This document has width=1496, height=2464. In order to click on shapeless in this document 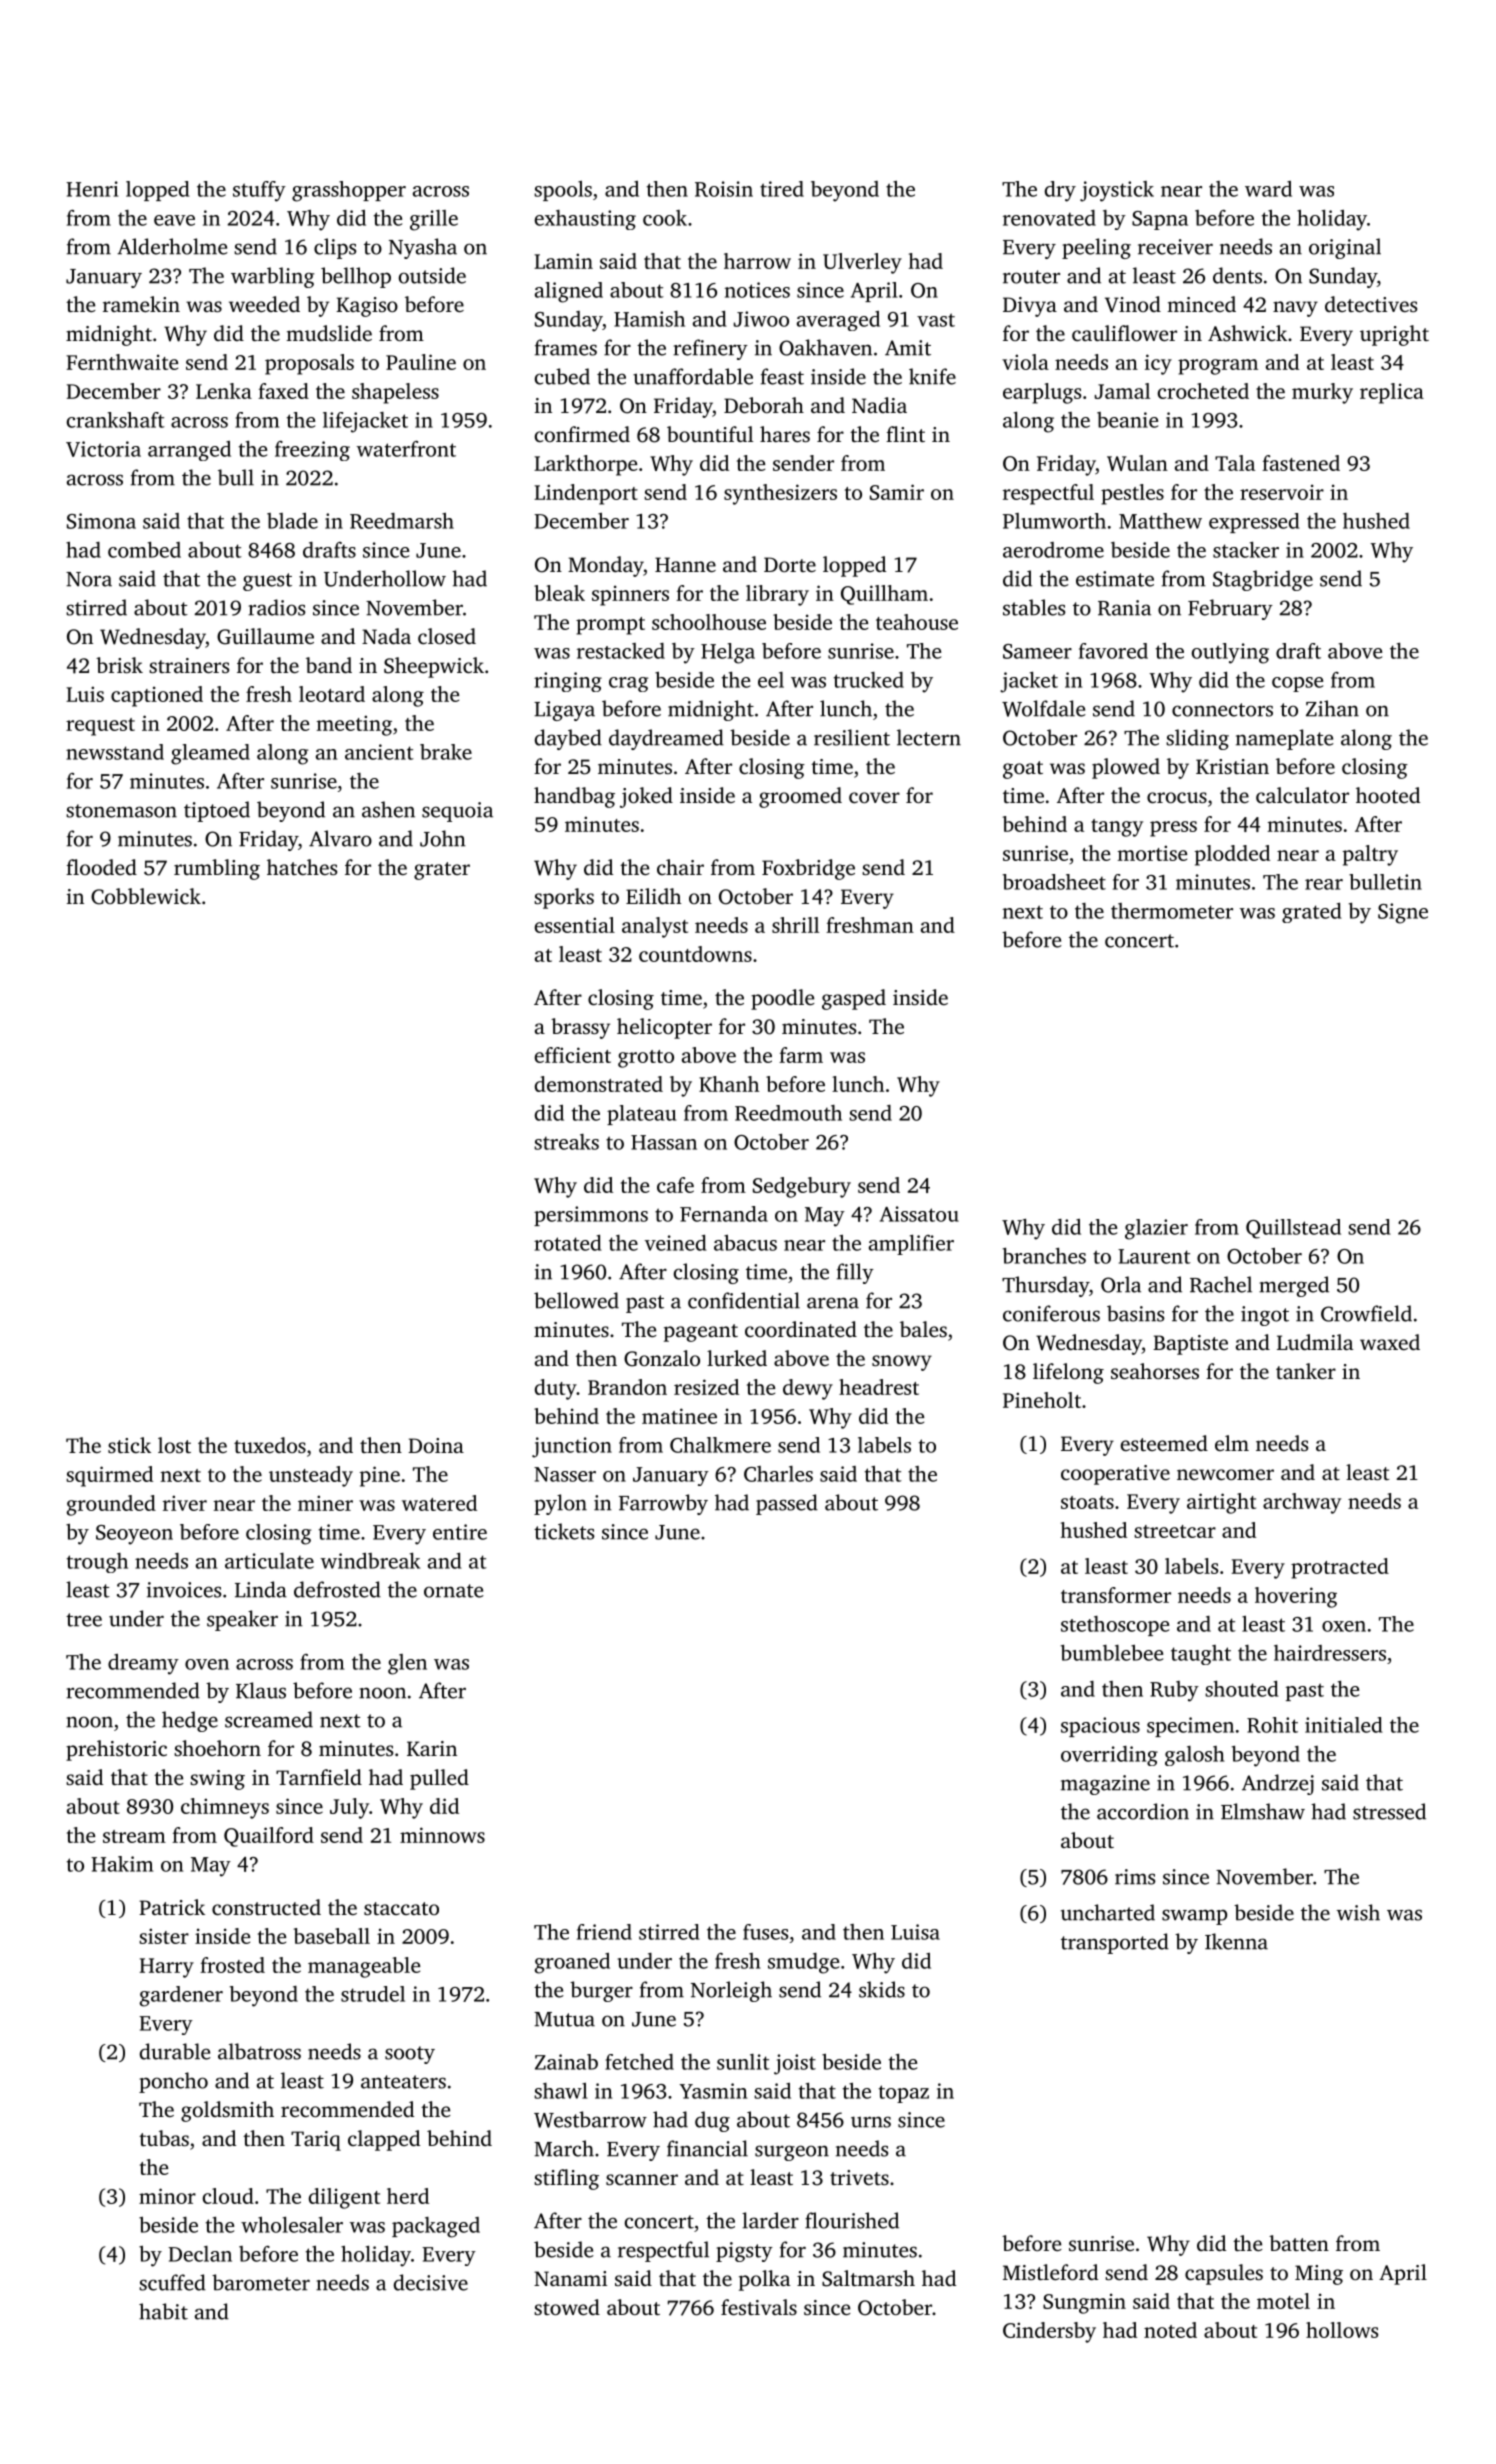, I will do `click(395, 393)`.
